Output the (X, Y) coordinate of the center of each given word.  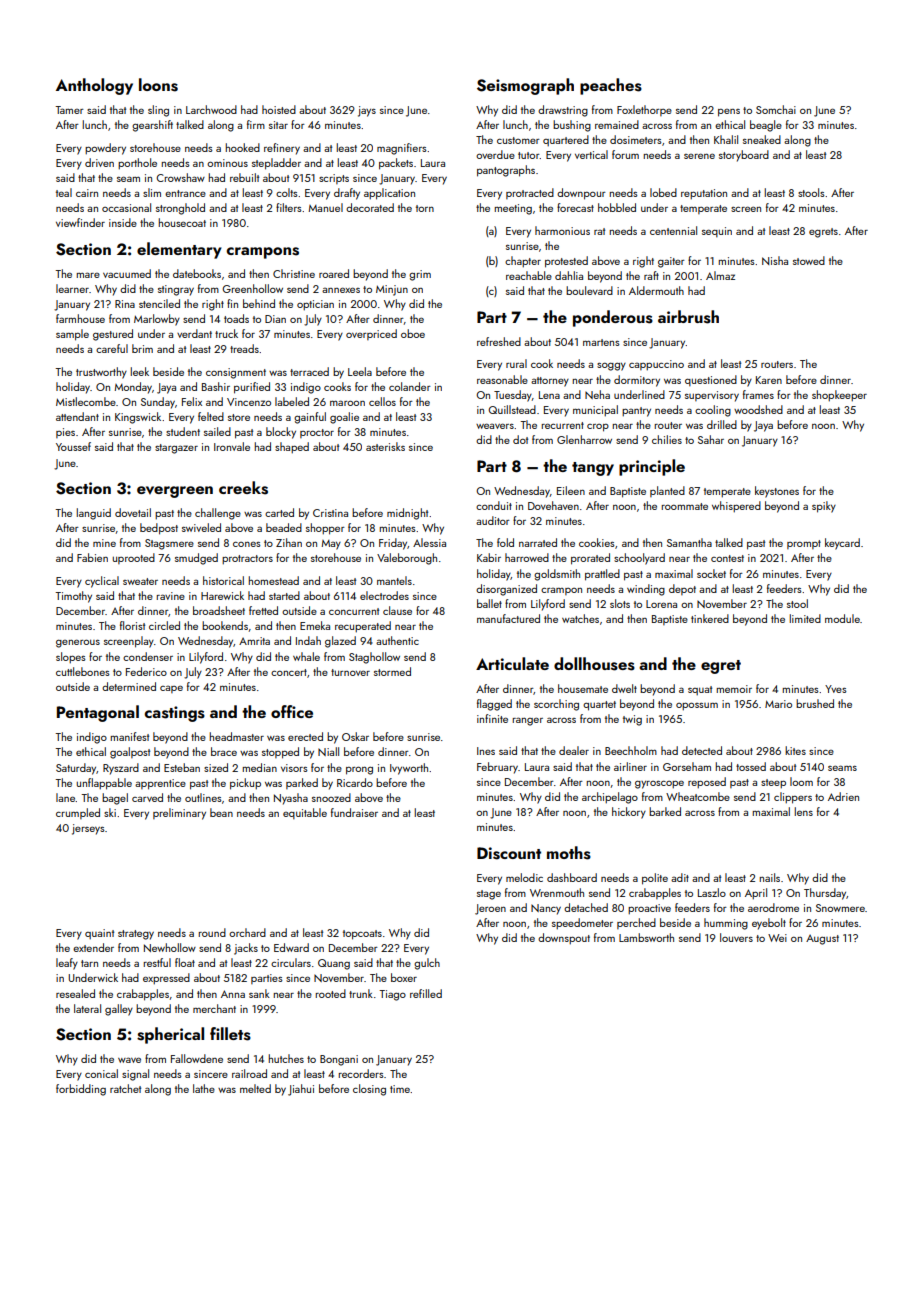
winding (646, 590)
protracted (530, 193)
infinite (492, 718)
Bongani (339, 1060)
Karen (769, 380)
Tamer (69, 110)
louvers (736, 937)
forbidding (81, 1090)
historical (223, 580)
